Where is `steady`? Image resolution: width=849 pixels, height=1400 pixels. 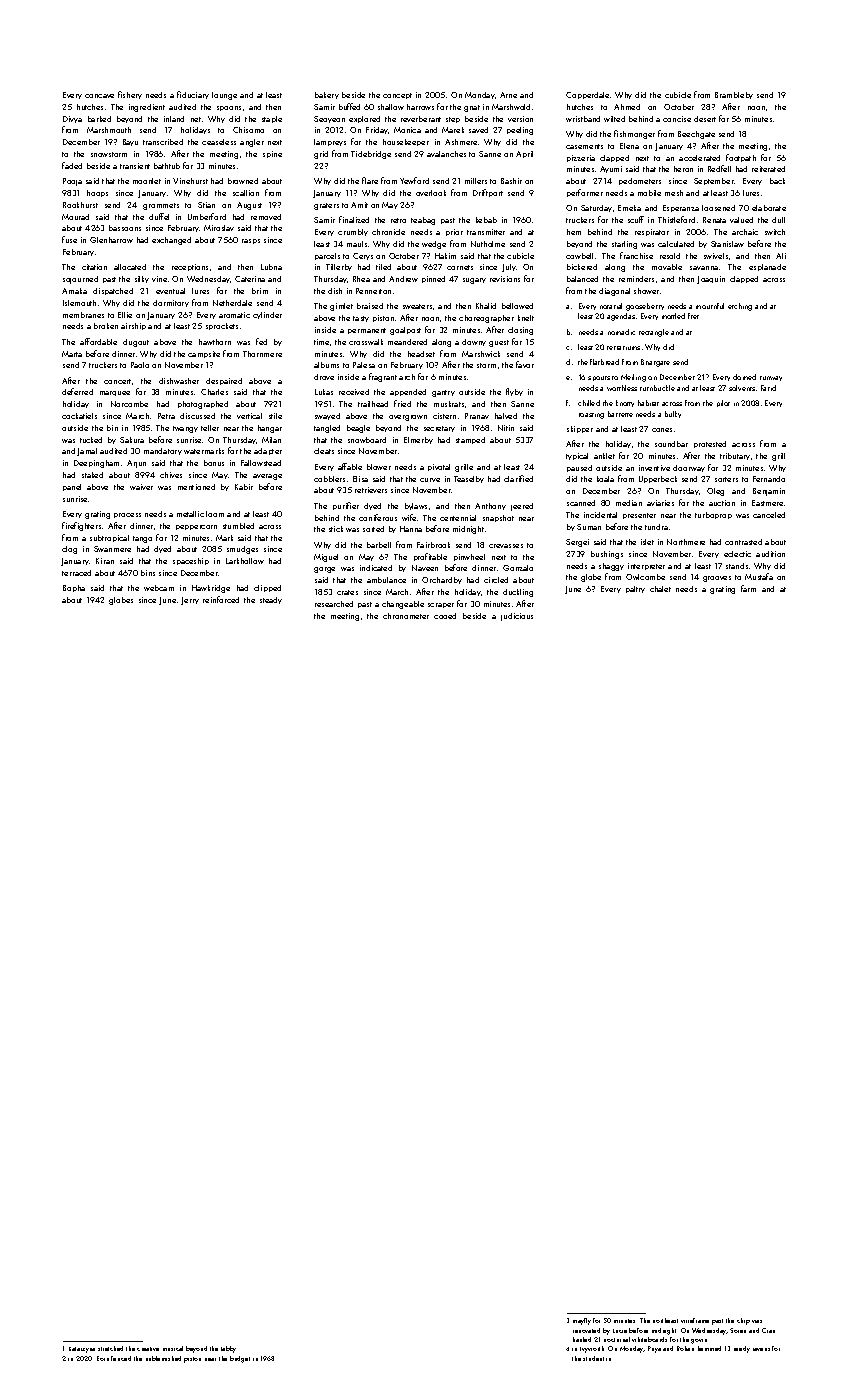
steady is located at coordinates (271, 600).
